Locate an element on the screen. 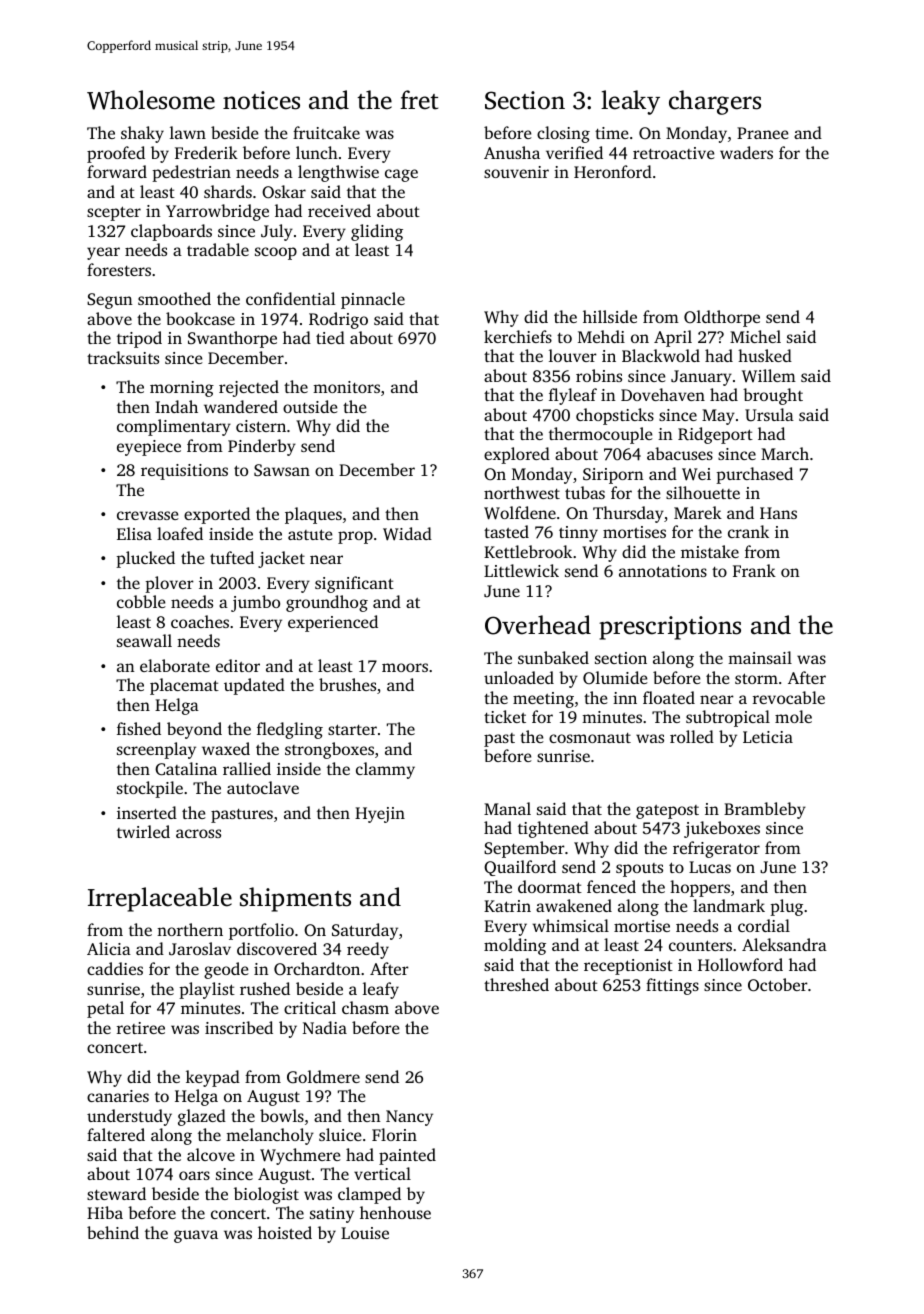  fret is located at coordinates (419, 100).
